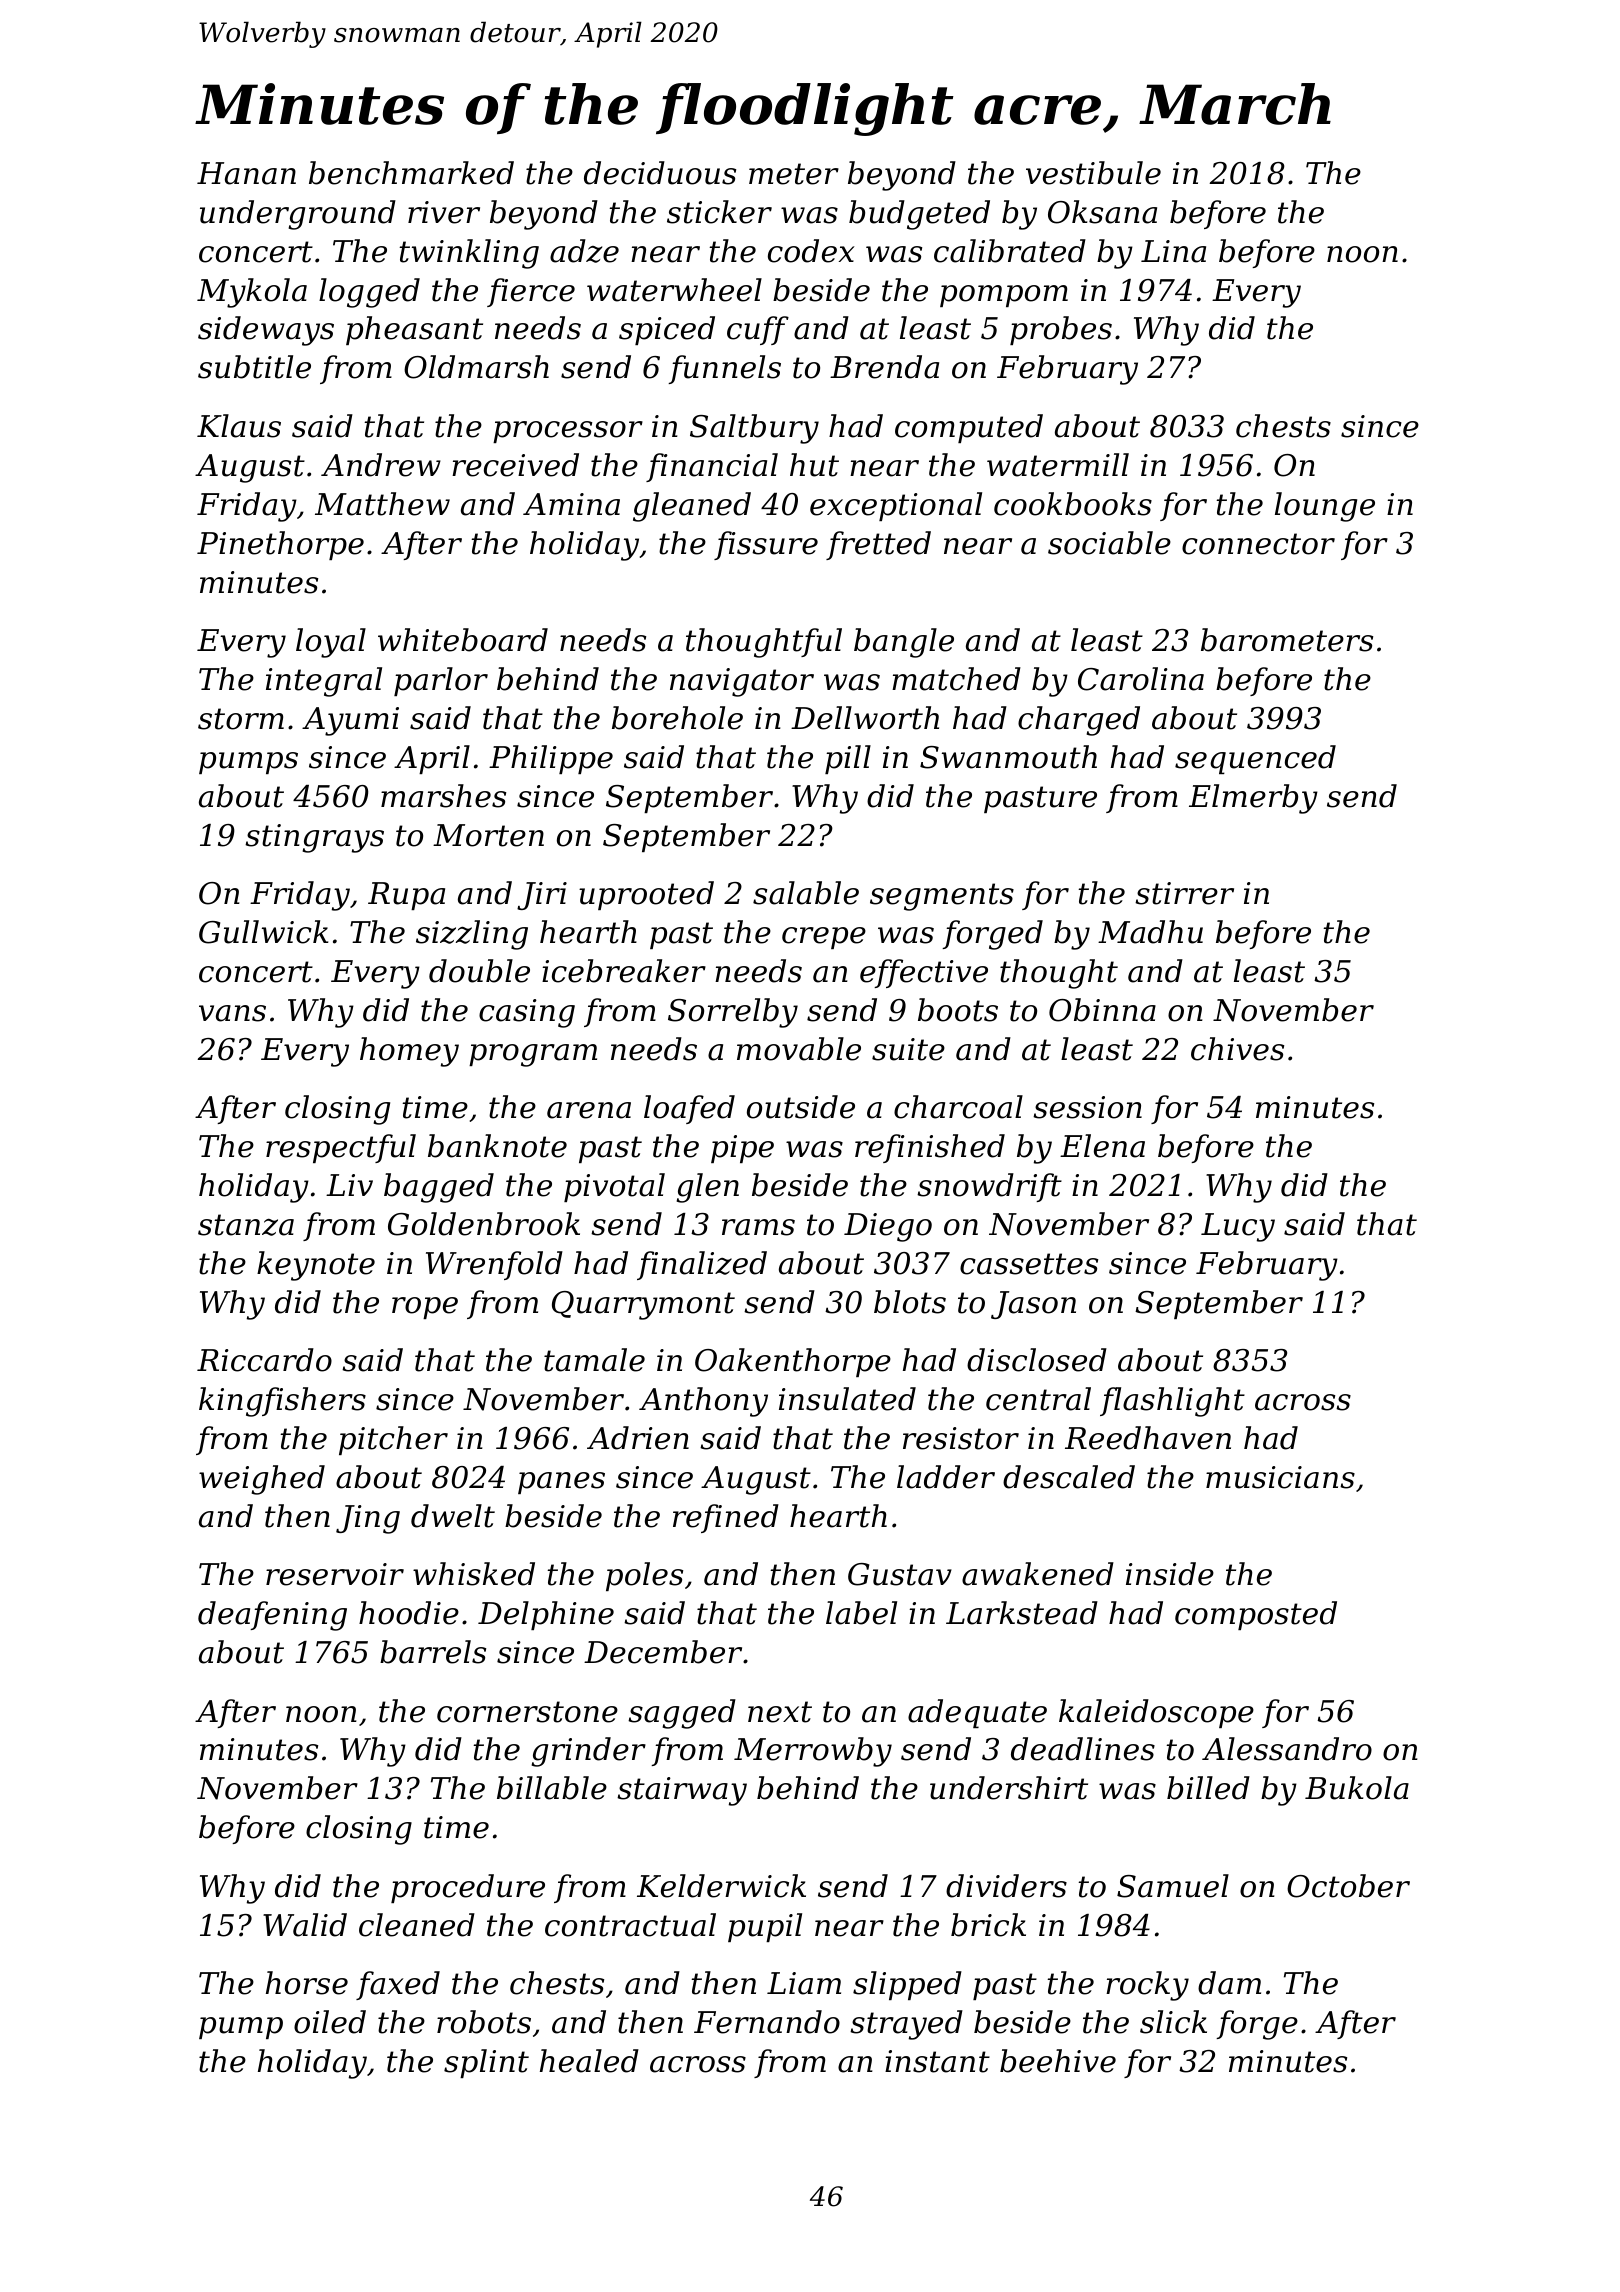 The image size is (1620, 2292). I want to click on resistor, so click(961, 1438).
